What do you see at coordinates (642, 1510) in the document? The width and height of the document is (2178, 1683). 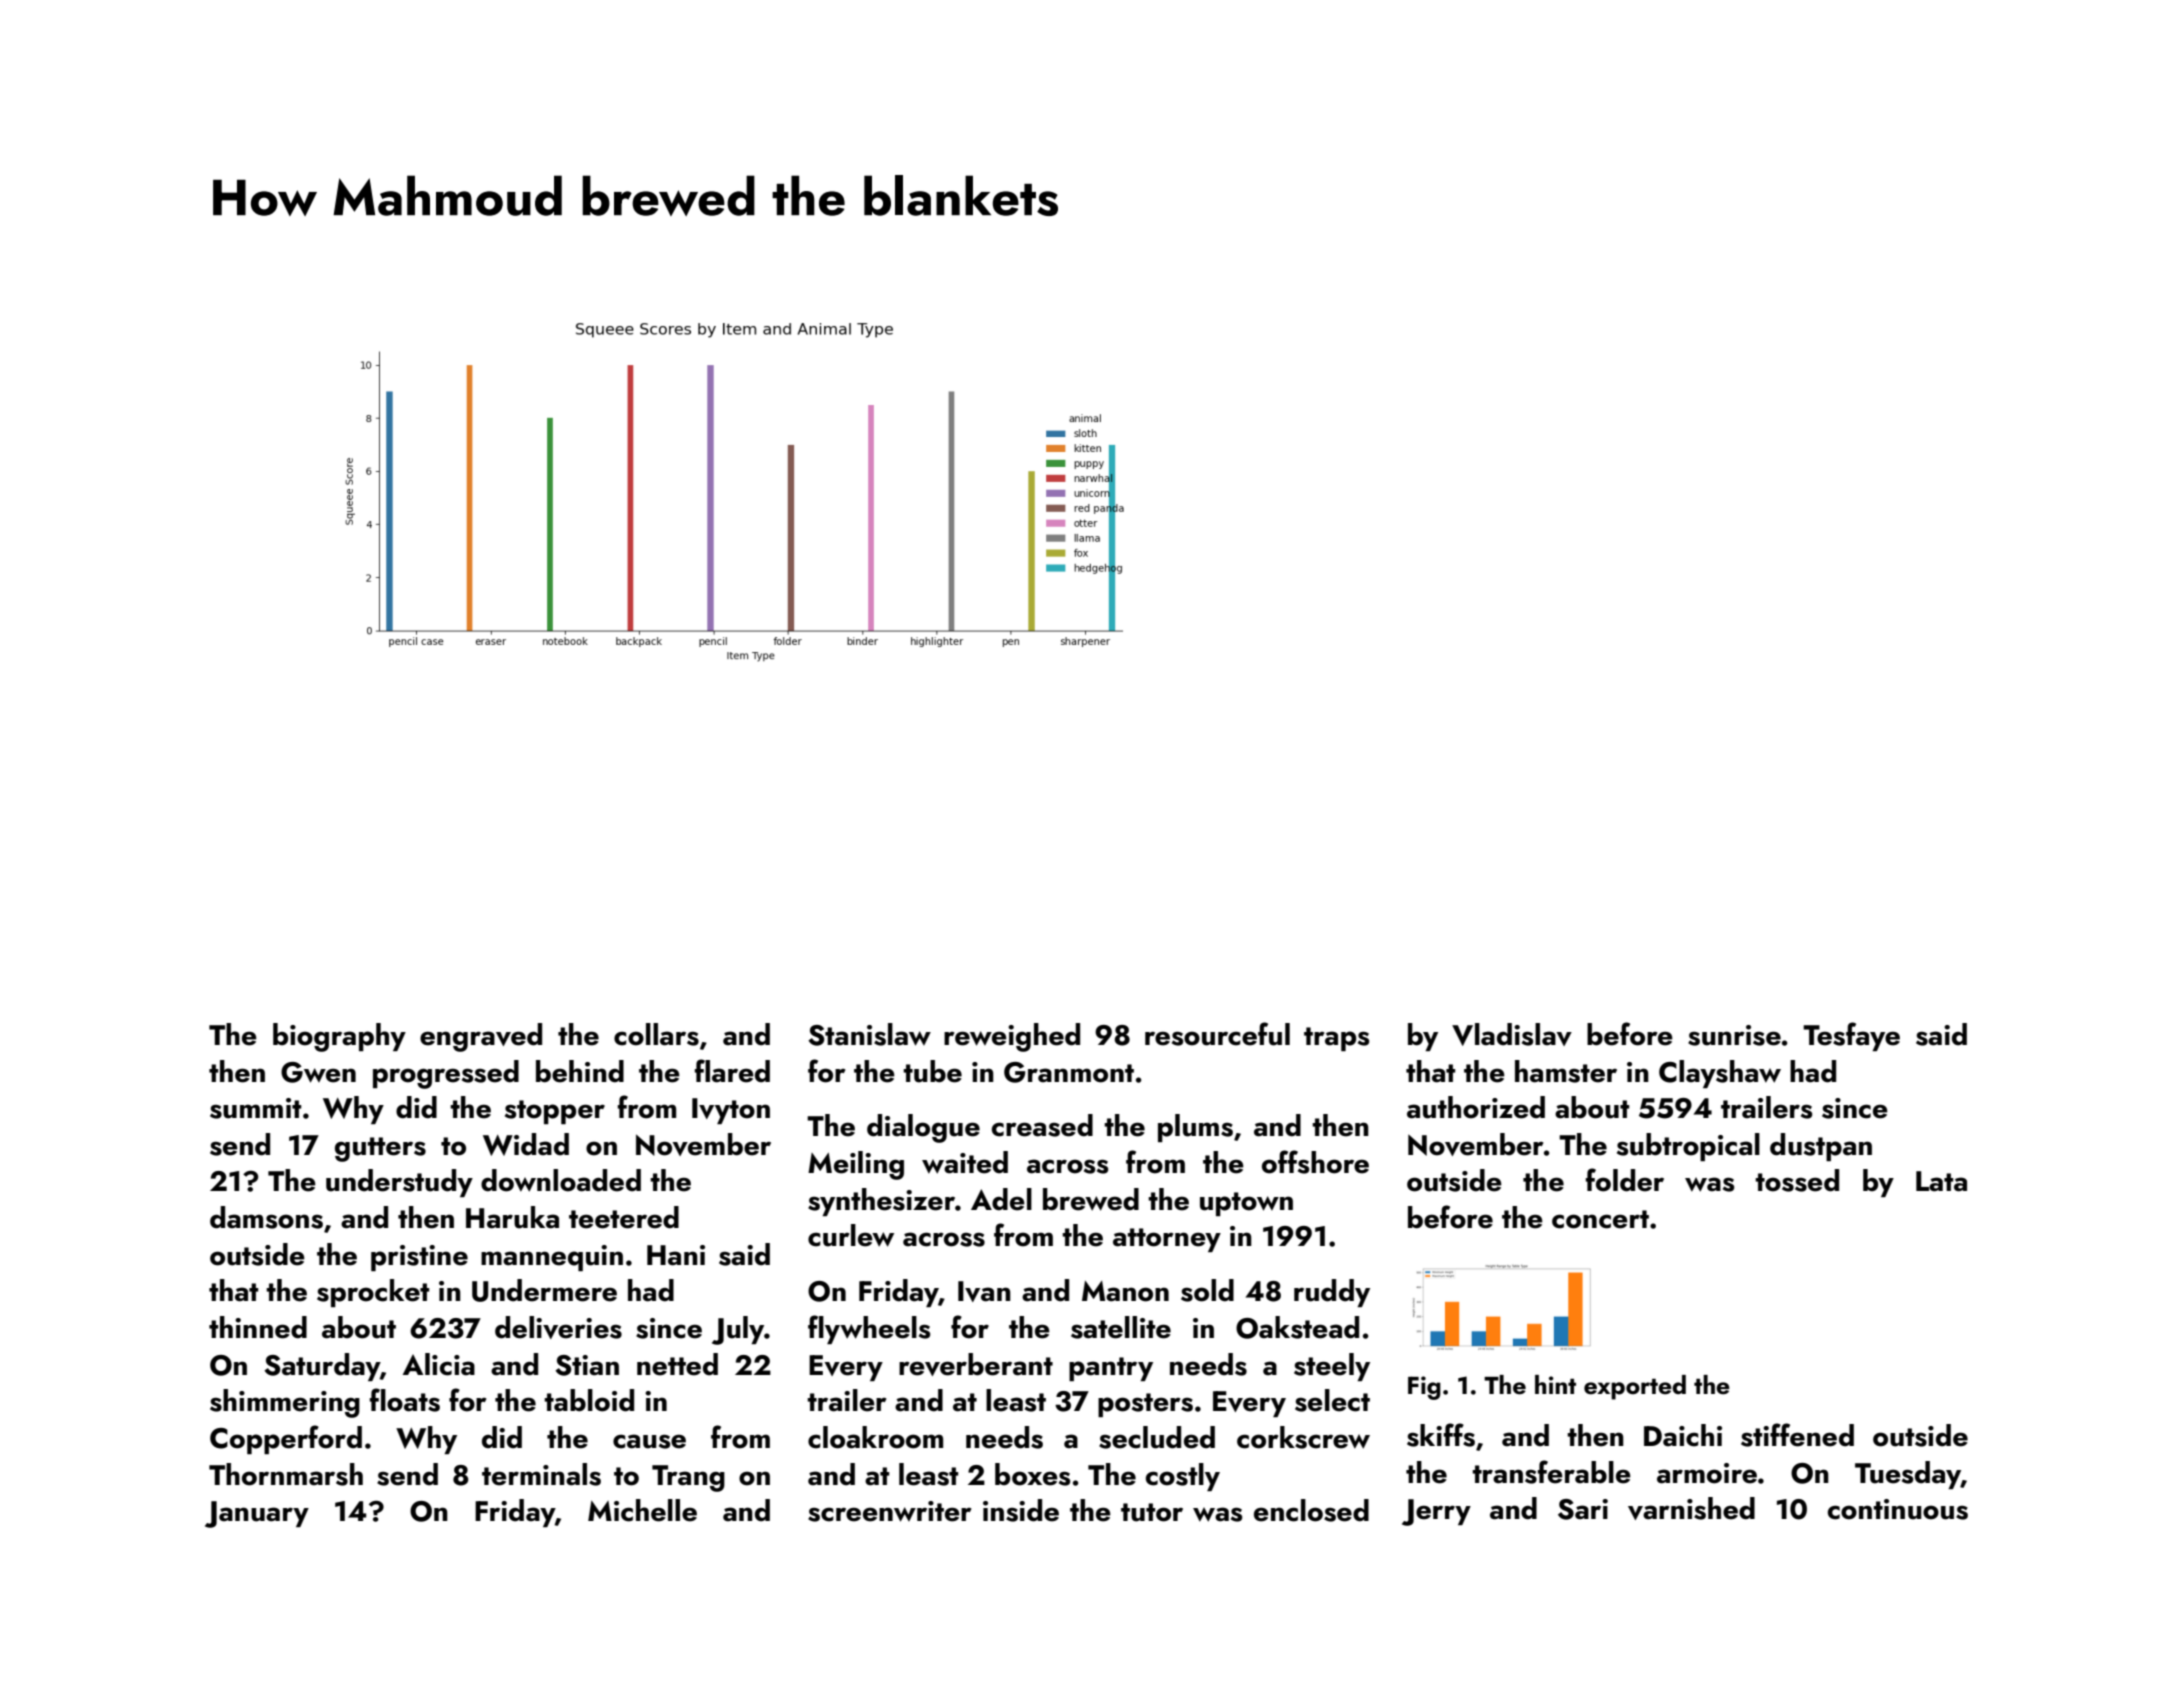 I see `Michelle` at bounding box center [642, 1510].
